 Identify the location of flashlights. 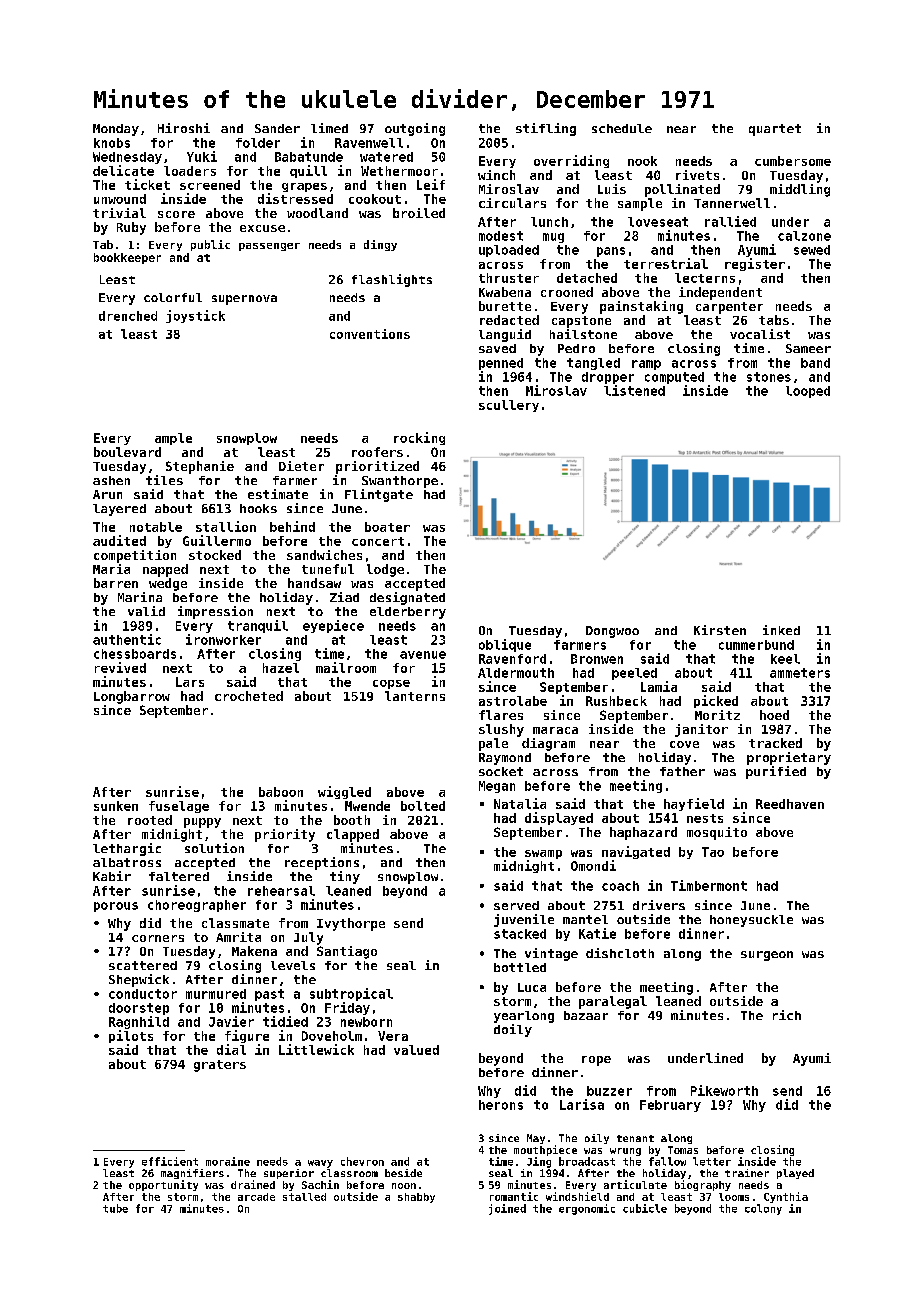
(392, 280).
